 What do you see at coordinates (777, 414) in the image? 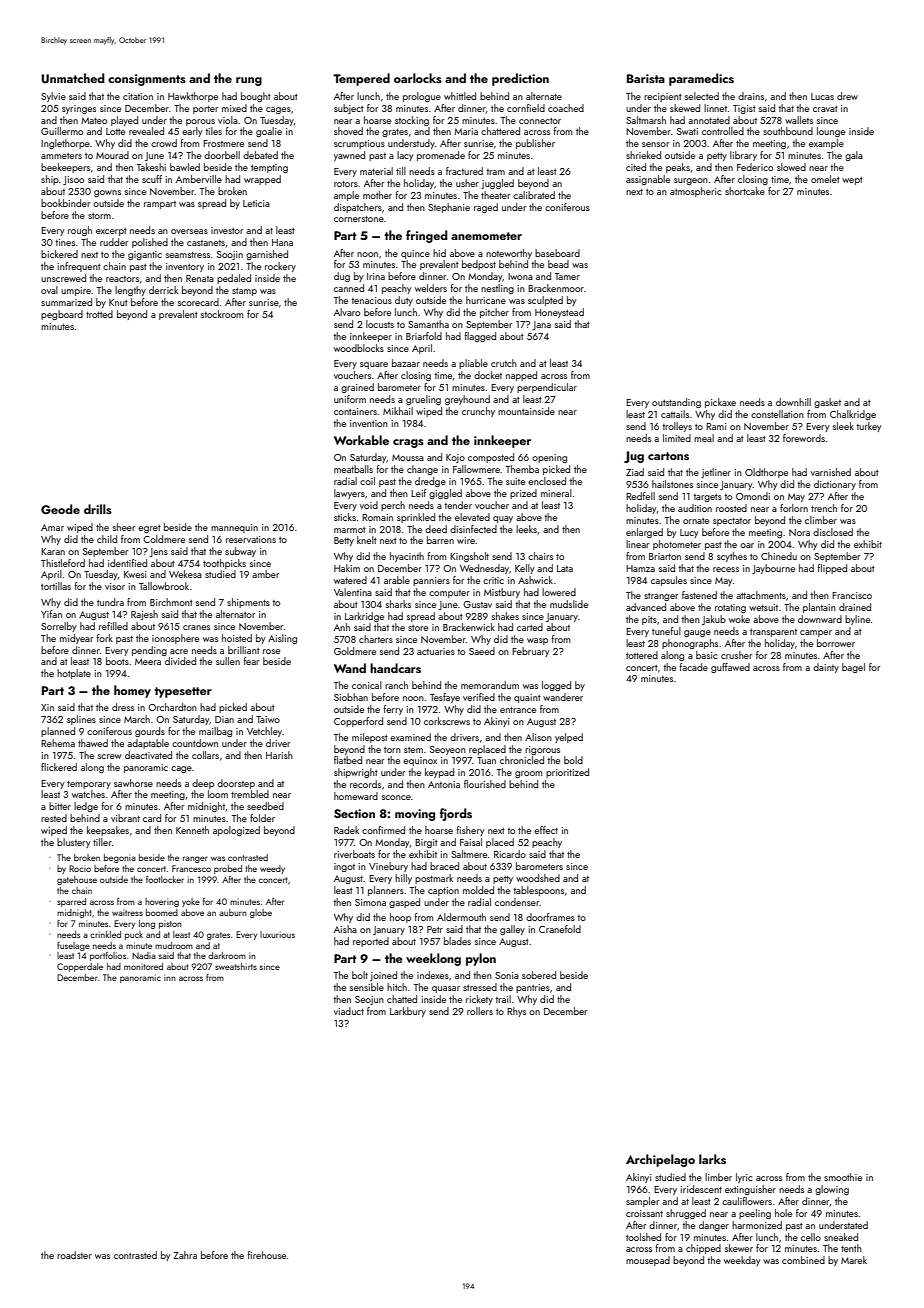
I see `constellation` at bounding box center [777, 414].
